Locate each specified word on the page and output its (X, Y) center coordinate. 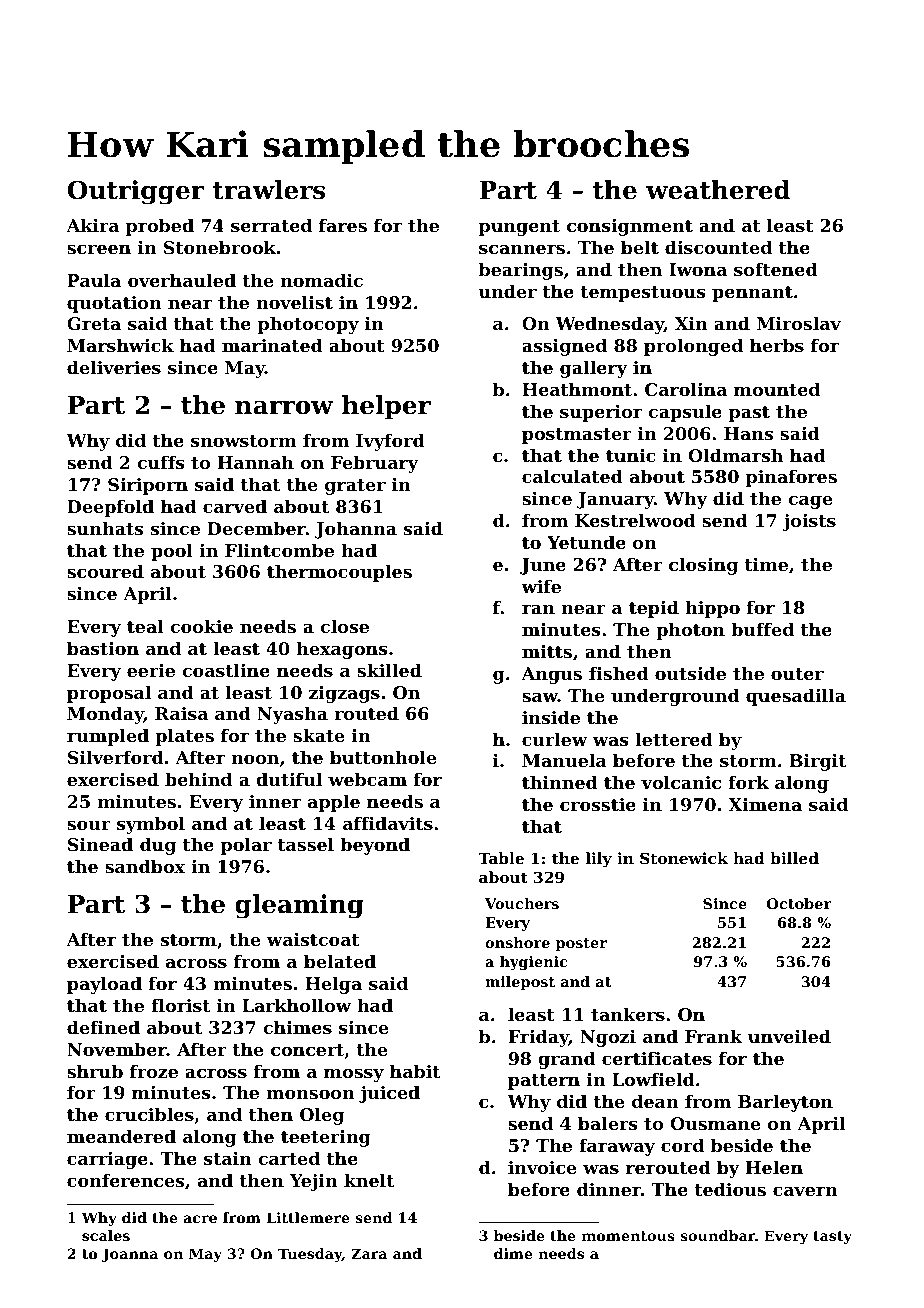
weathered (718, 190)
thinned (560, 782)
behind (198, 779)
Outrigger (136, 192)
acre (200, 1219)
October (799, 903)
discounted (718, 247)
